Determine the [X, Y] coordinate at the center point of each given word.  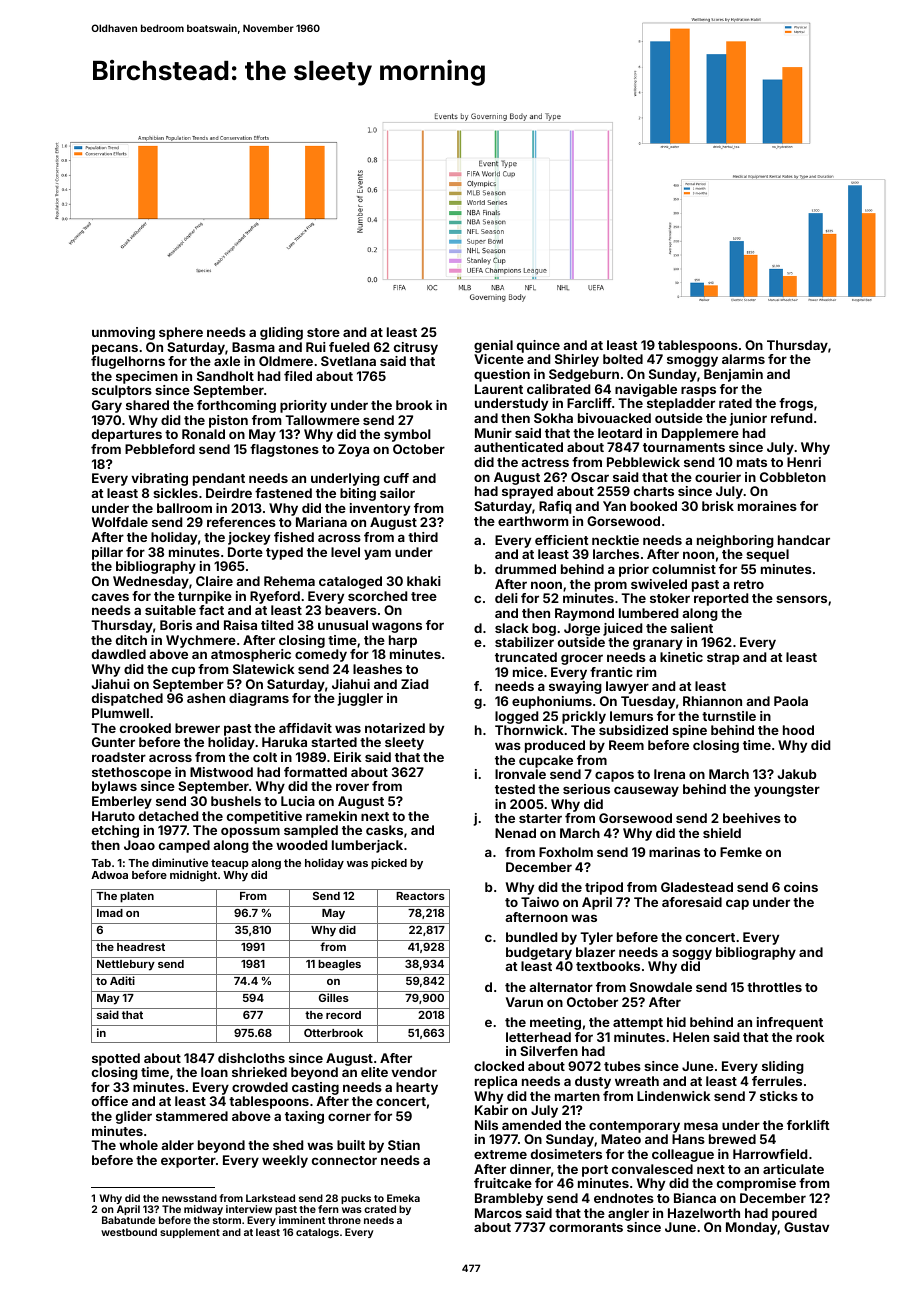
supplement [190, 1233]
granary [658, 644]
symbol [407, 435]
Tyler [596, 938]
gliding [281, 333]
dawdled [119, 654]
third [423, 537]
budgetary [539, 953]
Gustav [806, 1227]
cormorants [586, 1227]
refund [791, 418]
